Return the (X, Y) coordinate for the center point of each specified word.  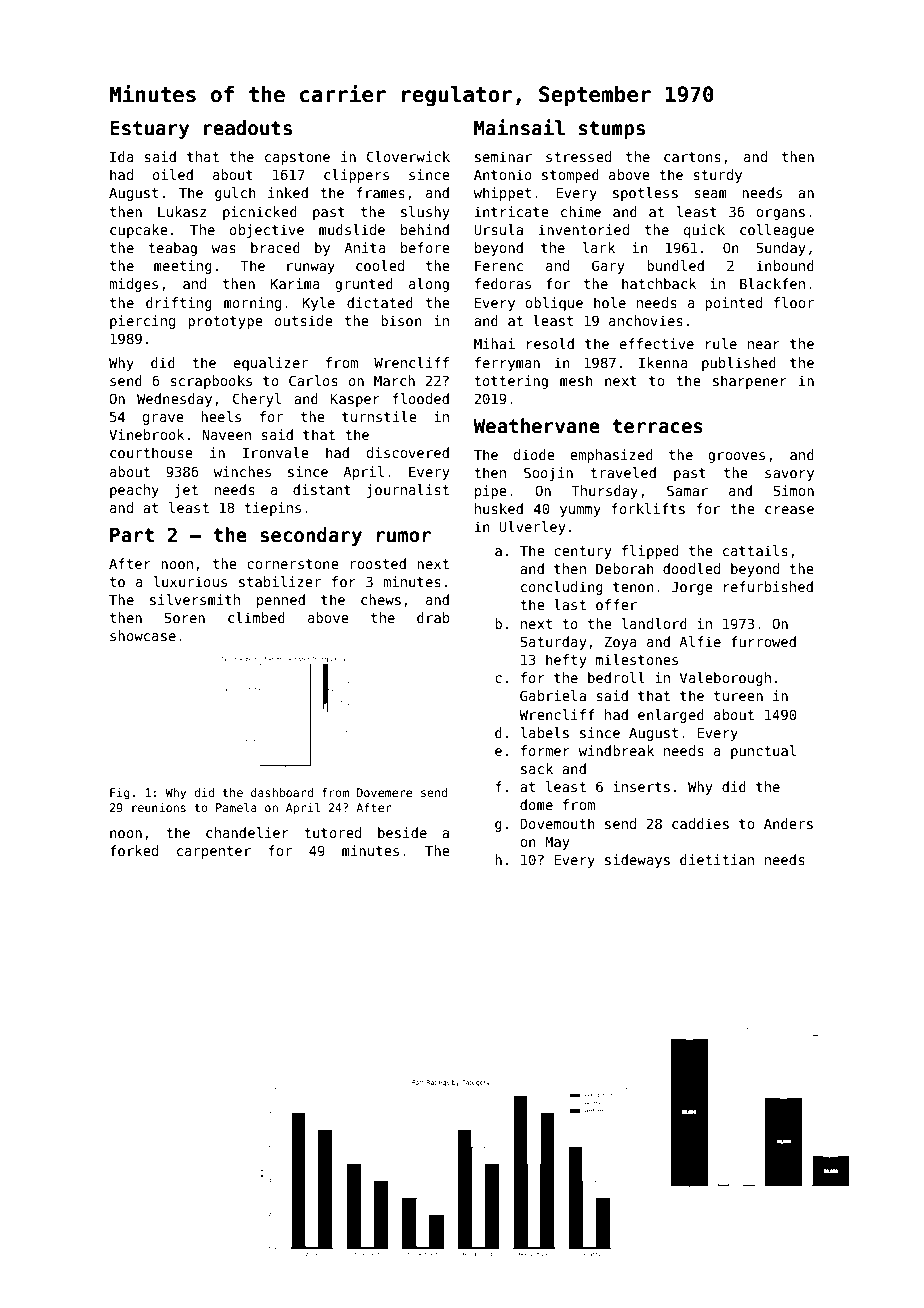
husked (499, 508)
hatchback (659, 283)
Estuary (149, 130)
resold (550, 343)
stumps (612, 130)
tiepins (272, 509)
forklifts (648, 508)
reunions (159, 807)
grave (163, 419)
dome (536, 804)
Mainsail (519, 127)
